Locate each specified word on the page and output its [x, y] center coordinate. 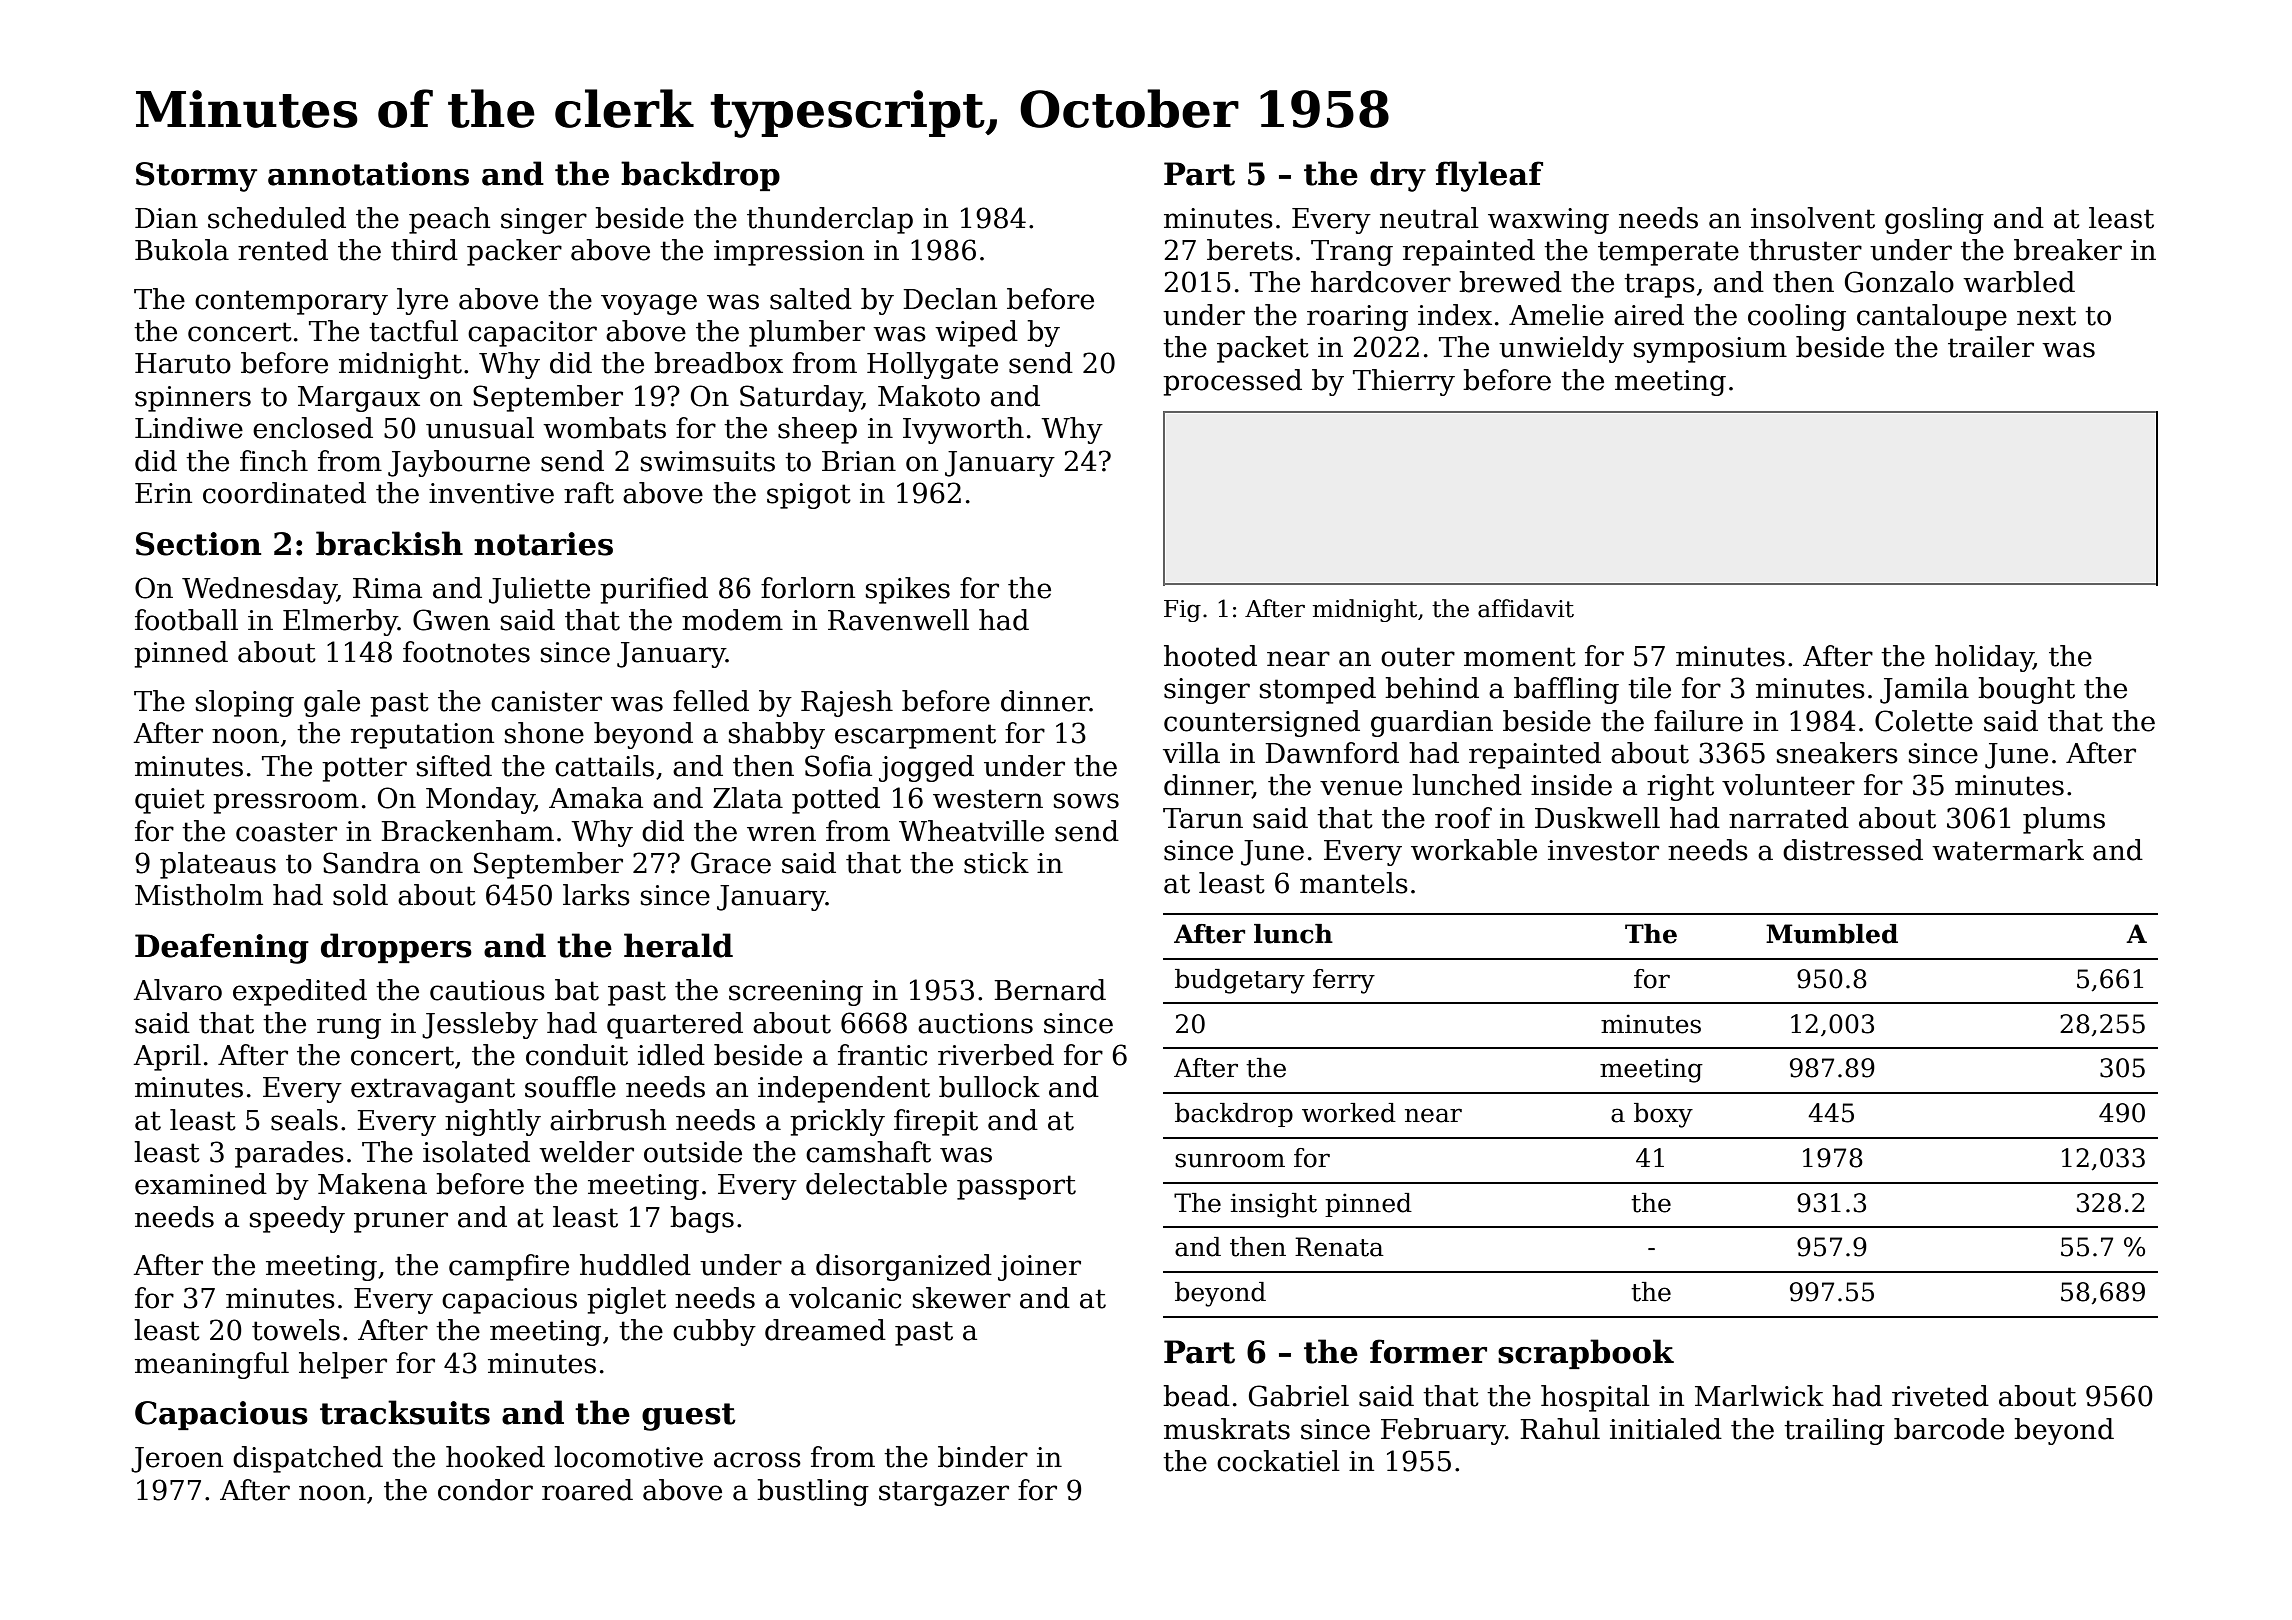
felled [711, 701]
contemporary [291, 302]
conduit [577, 1055]
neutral [1429, 218]
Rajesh [847, 703]
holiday [1984, 658]
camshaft [868, 1152]
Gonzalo [1899, 282]
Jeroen [177, 1460]
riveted [1940, 1396]
